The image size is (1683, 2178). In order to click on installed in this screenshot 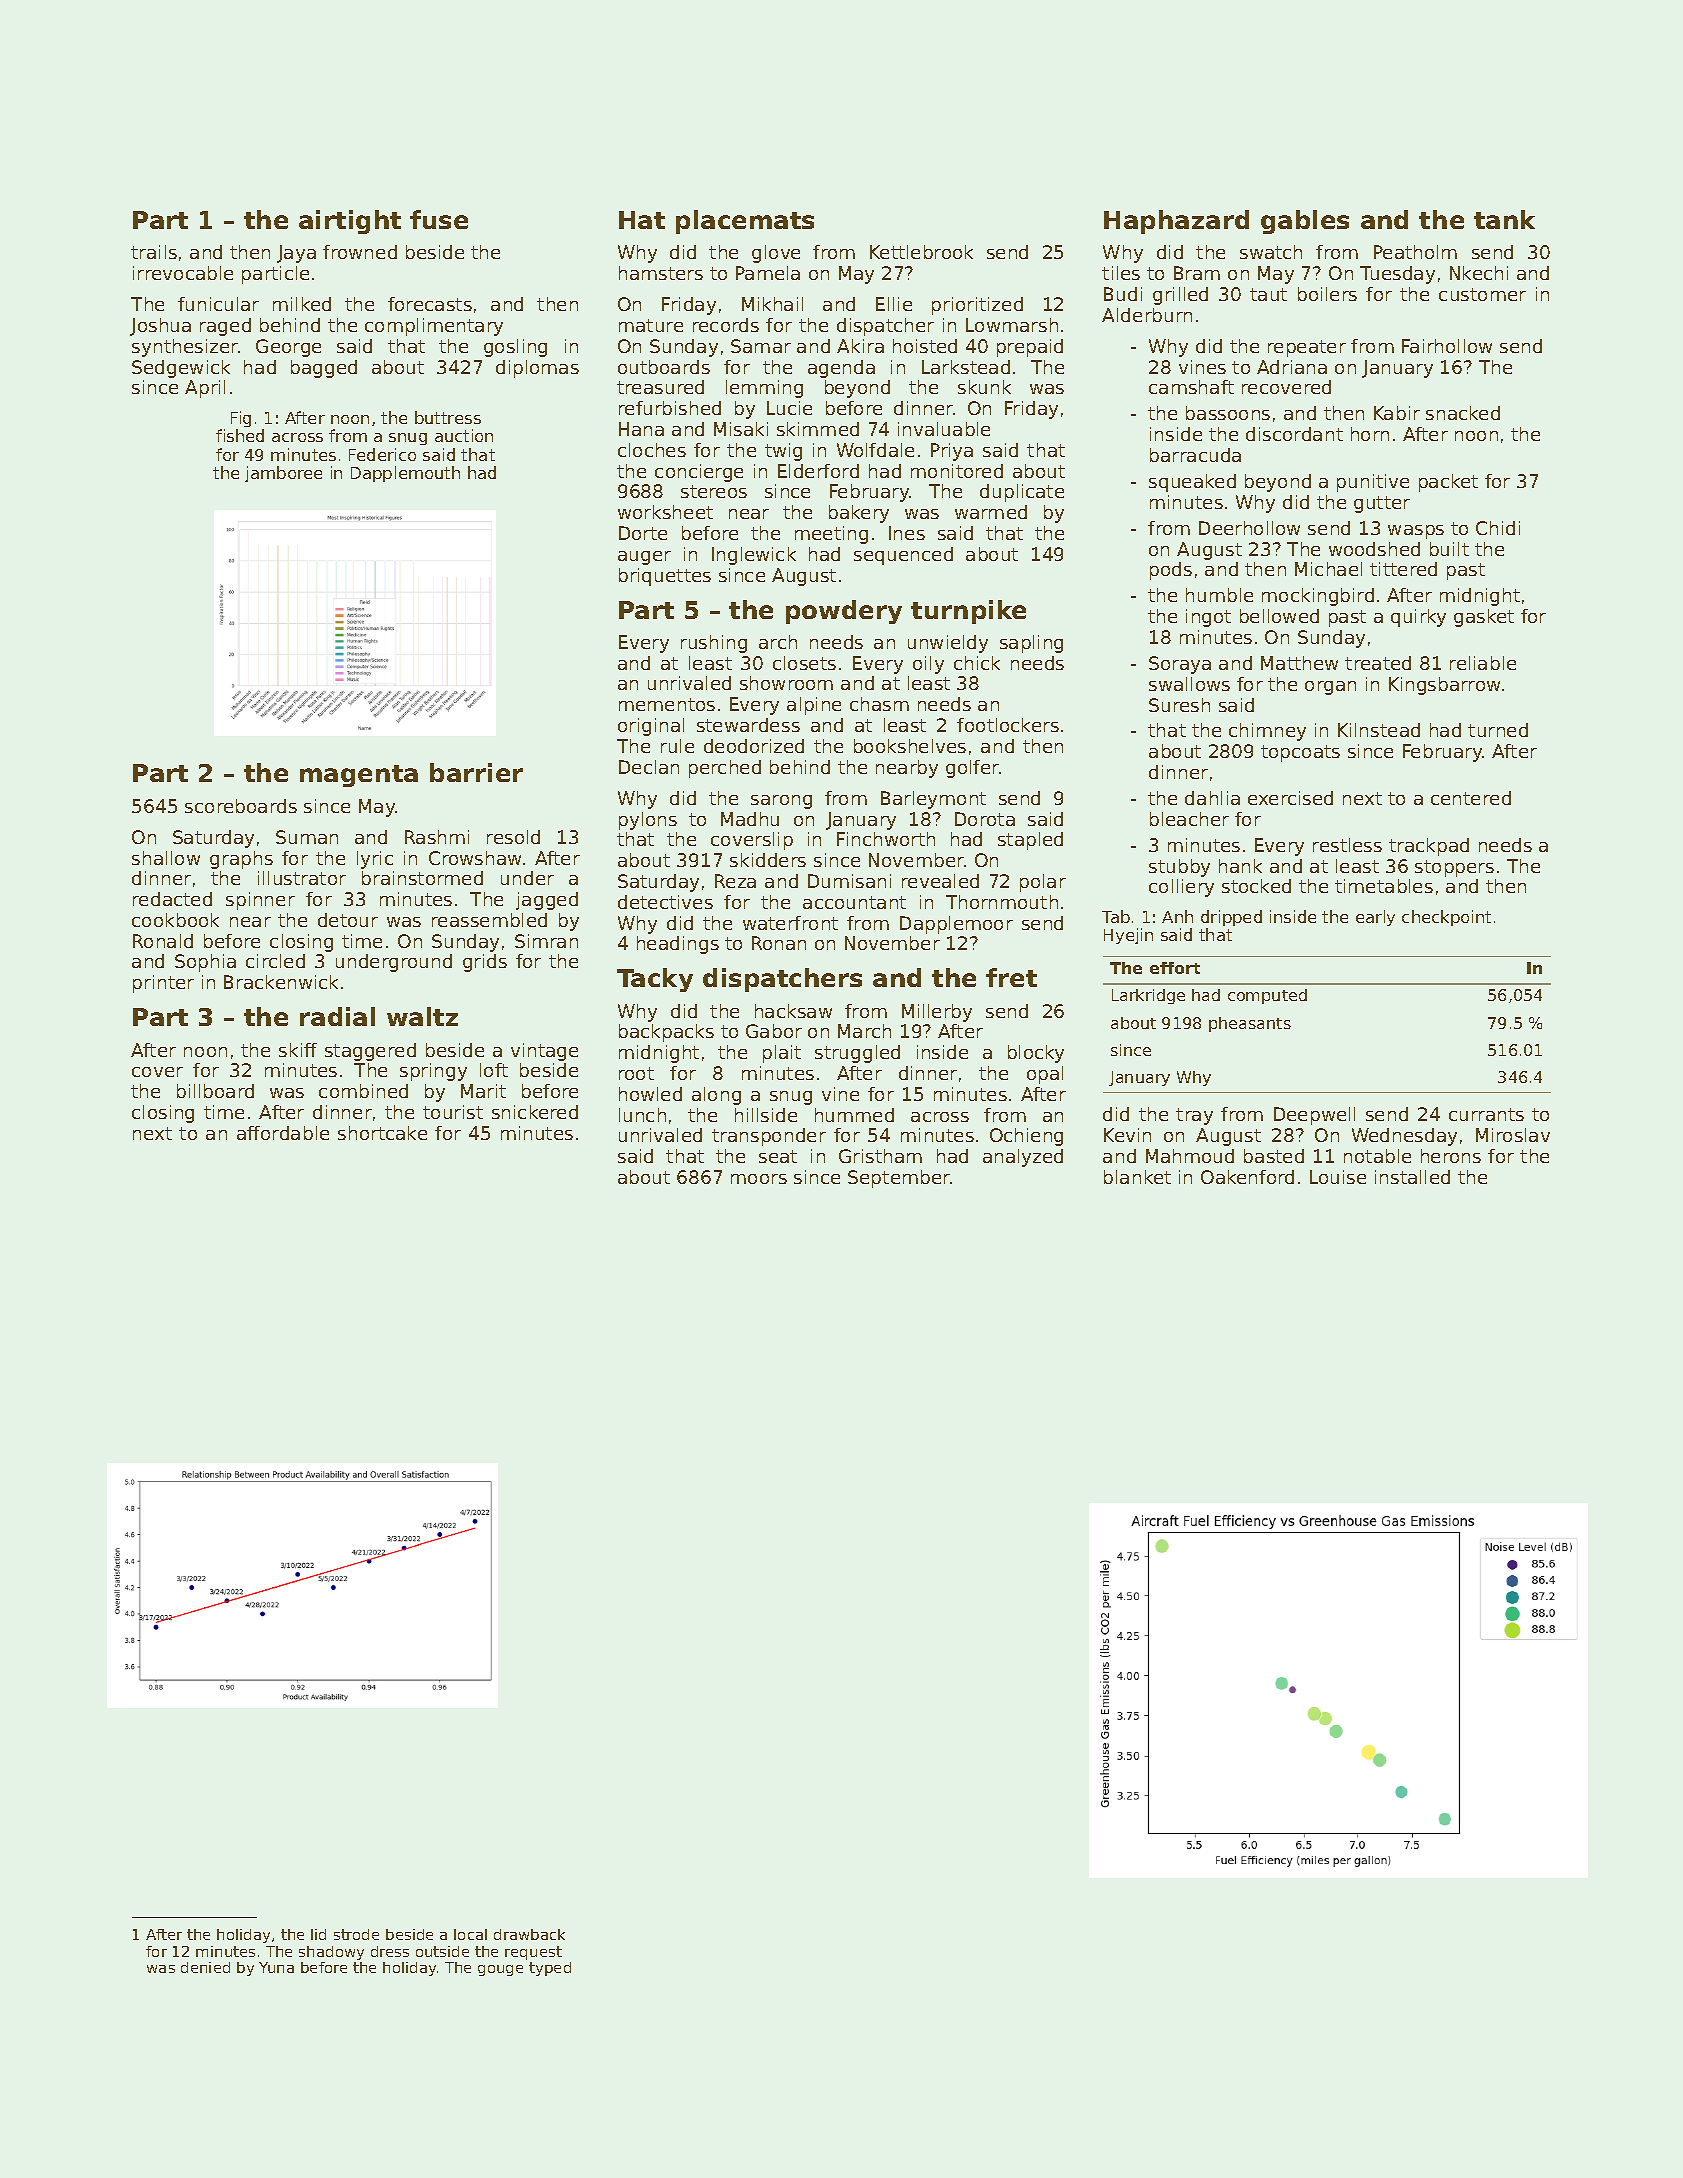, I will do `click(1412, 1177)`.
